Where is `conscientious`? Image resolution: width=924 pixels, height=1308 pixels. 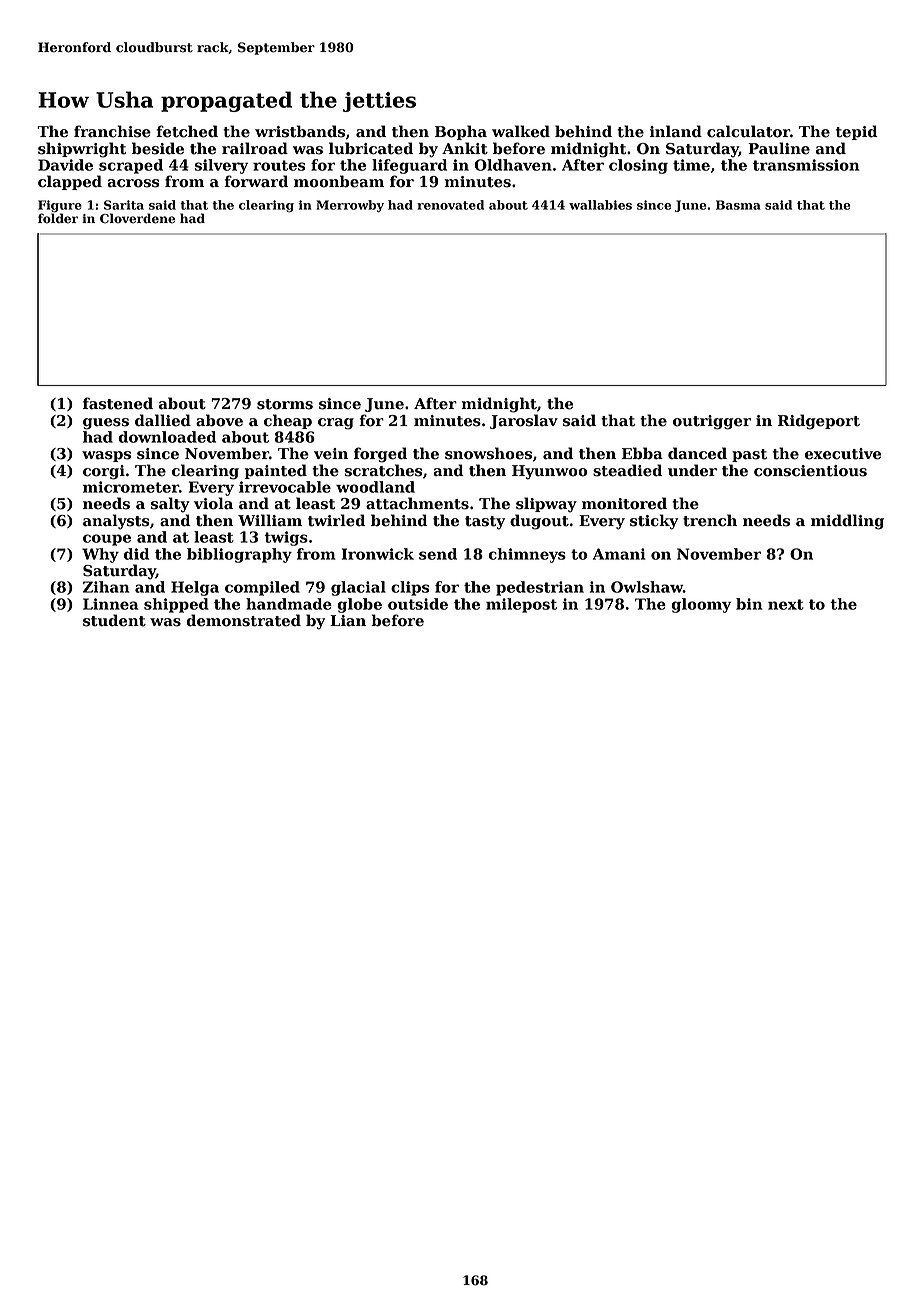
conscientious is located at coordinates (810, 471).
